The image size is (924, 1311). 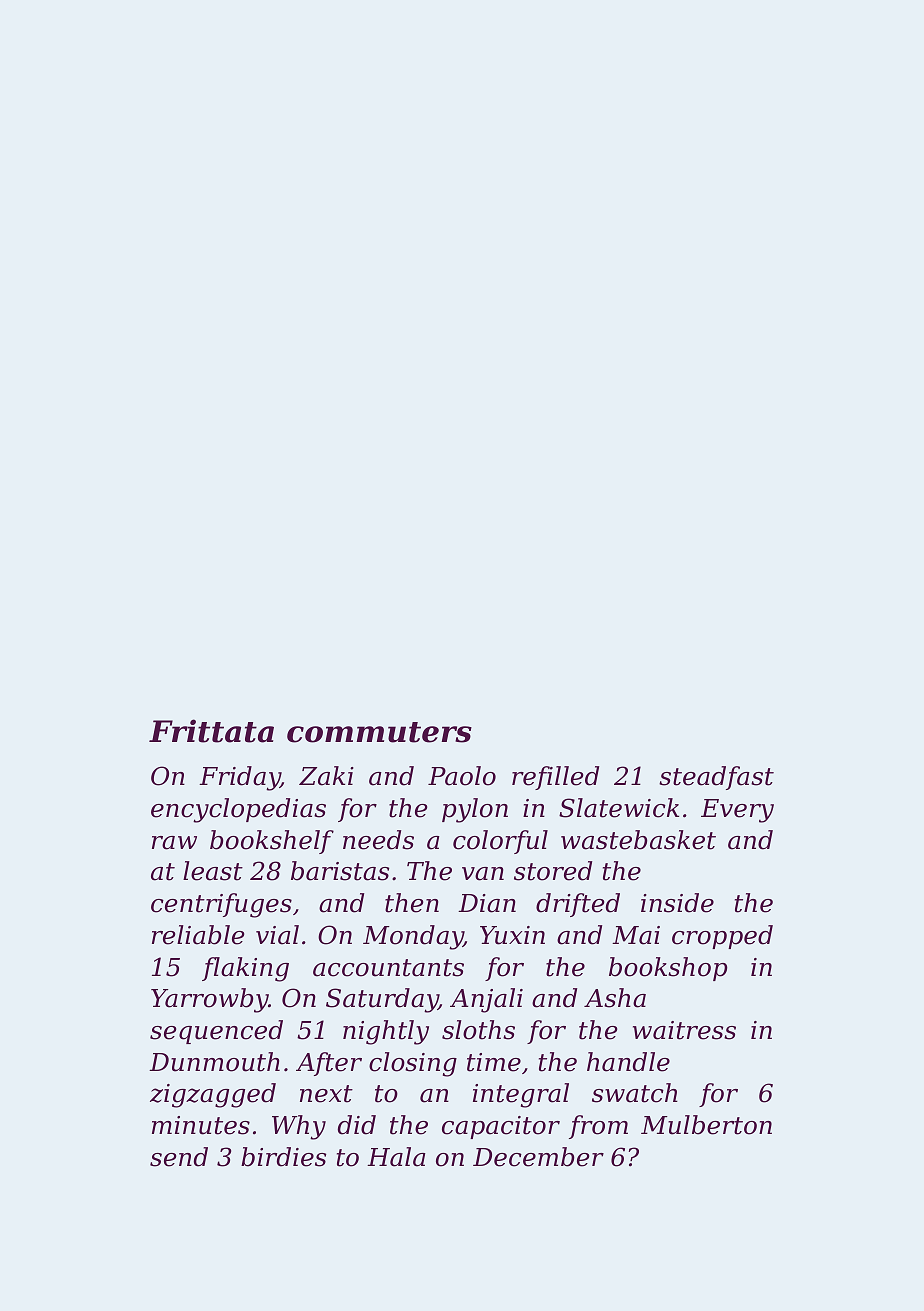 What do you see at coordinates (512, 935) in the page?
I see `Yuxin` at bounding box center [512, 935].
